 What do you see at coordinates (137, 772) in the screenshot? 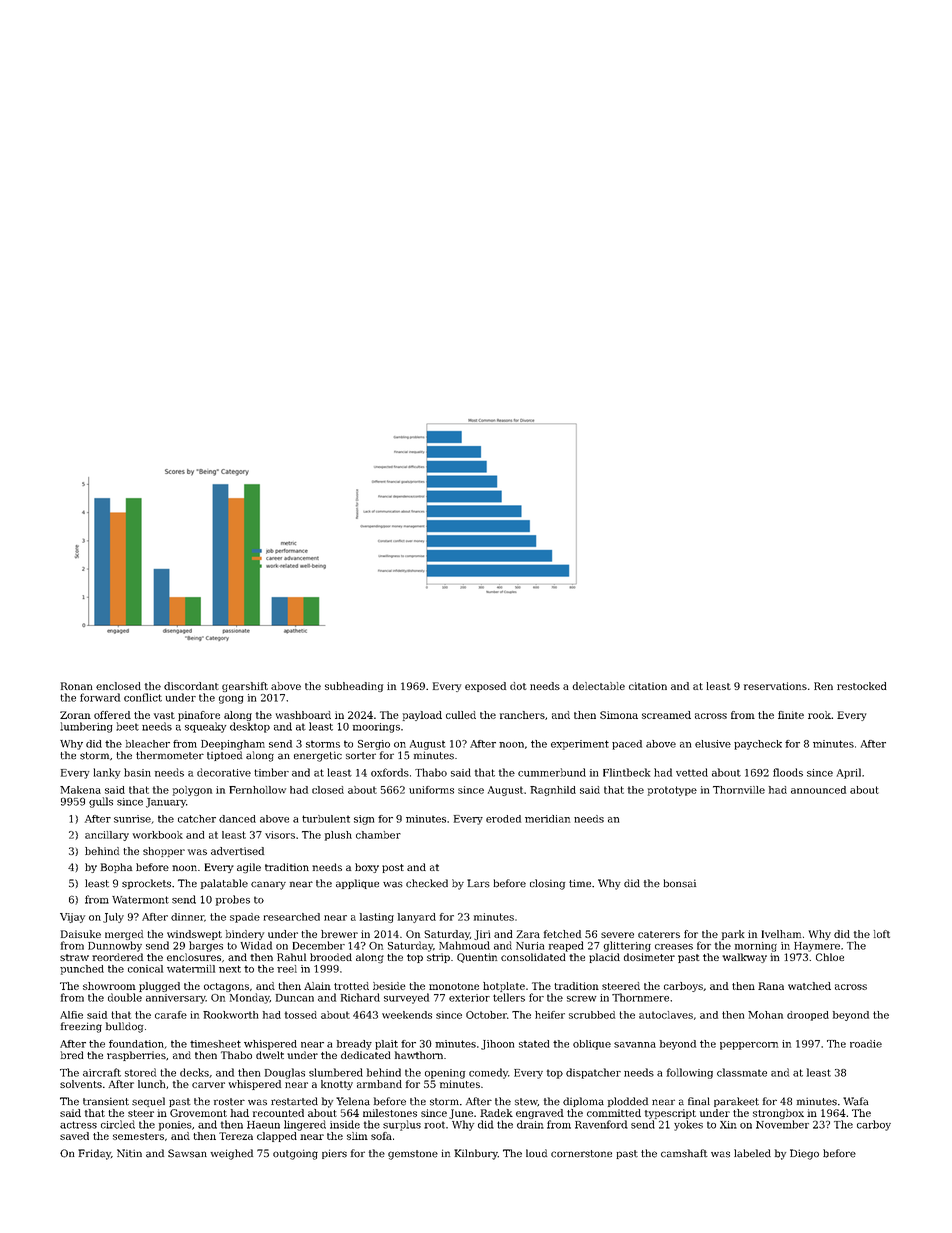
I see `basin` at bounding box center [137, 772].
